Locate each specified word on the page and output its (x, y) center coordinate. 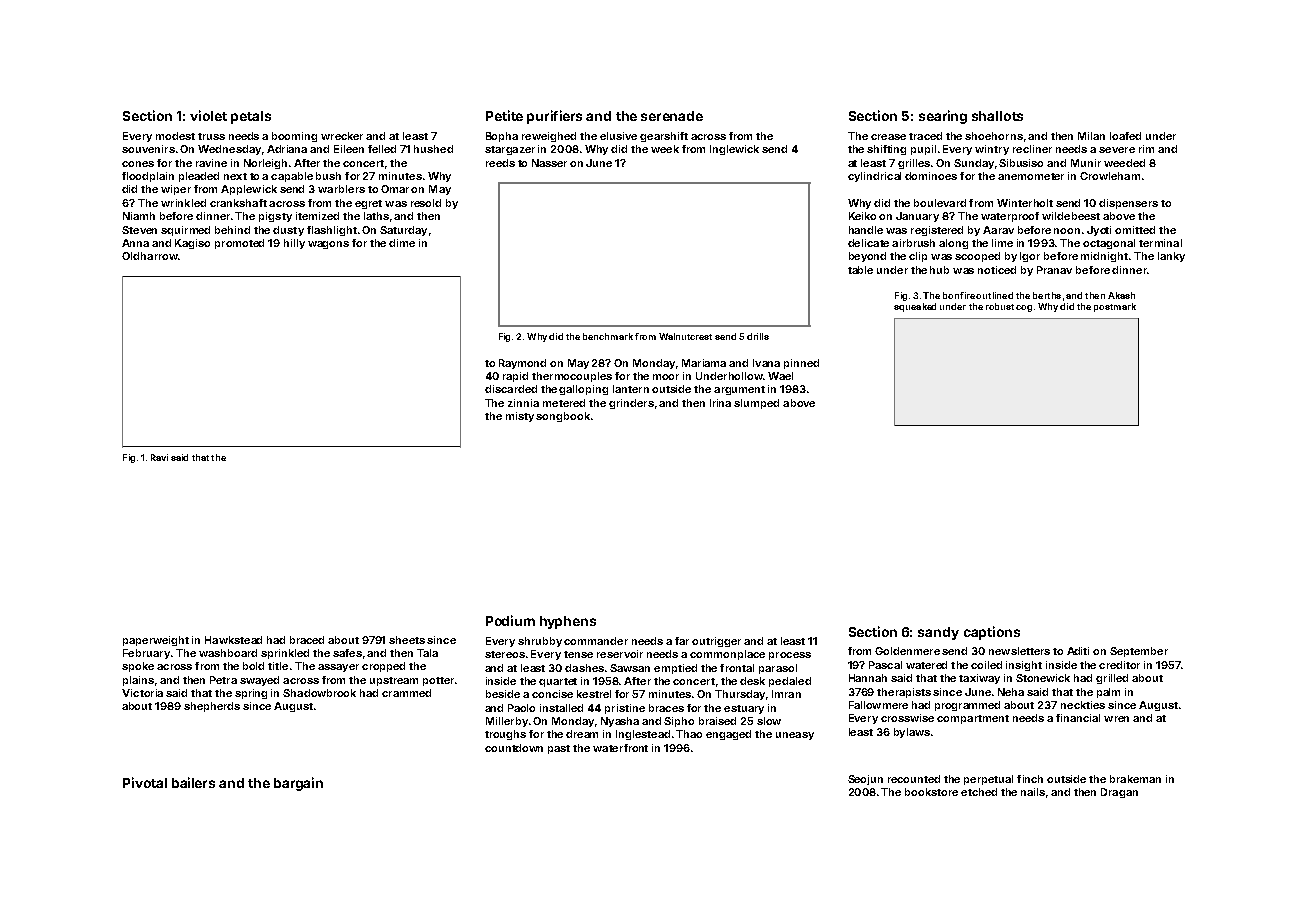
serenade (672, 116)
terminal (1160, 243)
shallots (997, 116)
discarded (511, 389)
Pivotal (145, 782)
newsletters (1019, 651)
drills (758, 336)
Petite (504, 115)
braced (307, 640)
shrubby (540, 642)
